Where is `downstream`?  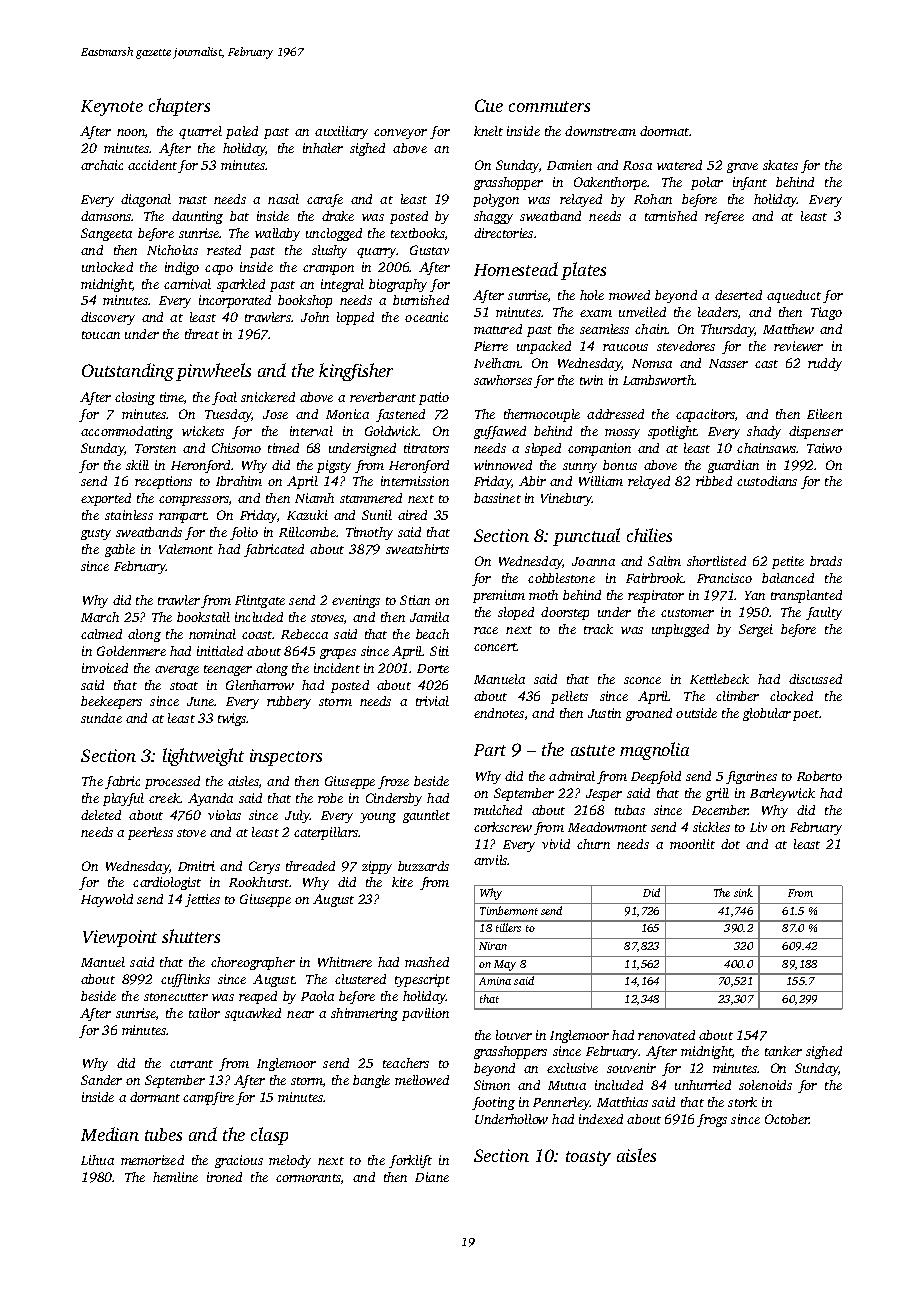 downstream is located at coordinates (600, 131).
